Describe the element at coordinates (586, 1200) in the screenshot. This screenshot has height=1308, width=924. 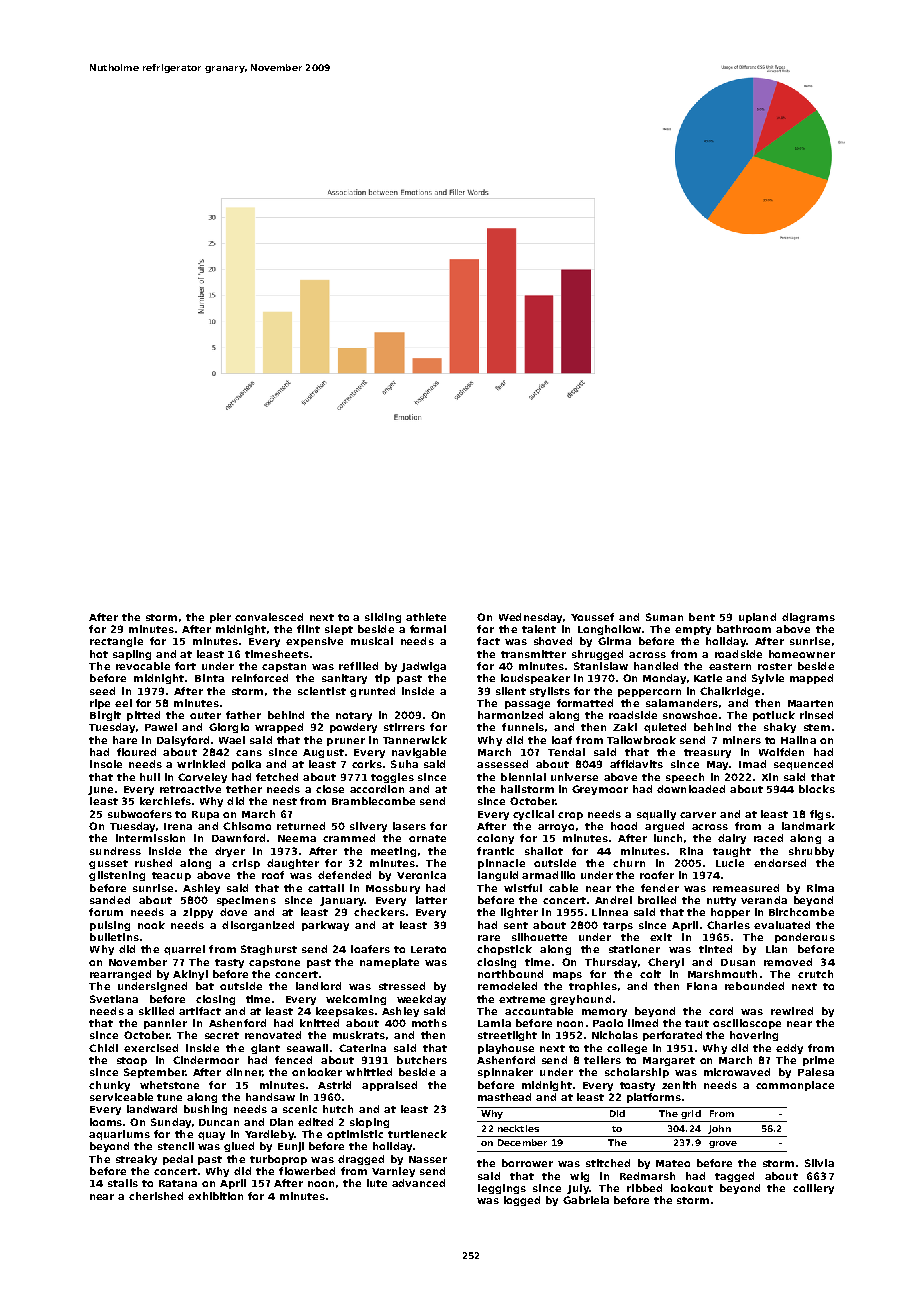
I see `Gabriela` at that location.
